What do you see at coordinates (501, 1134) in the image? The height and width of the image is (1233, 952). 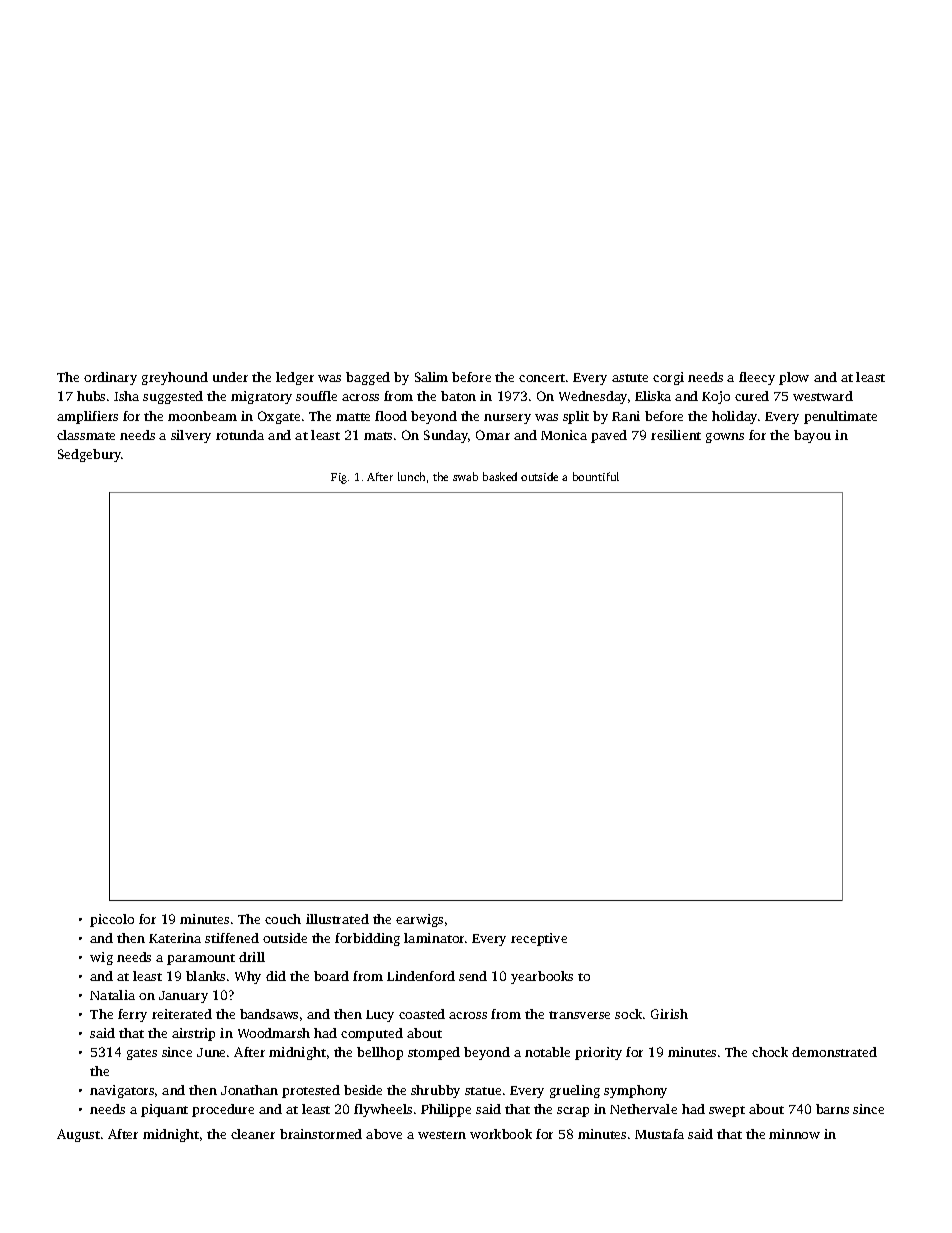 I see `workbook` at bounding box center [501, 1134].
